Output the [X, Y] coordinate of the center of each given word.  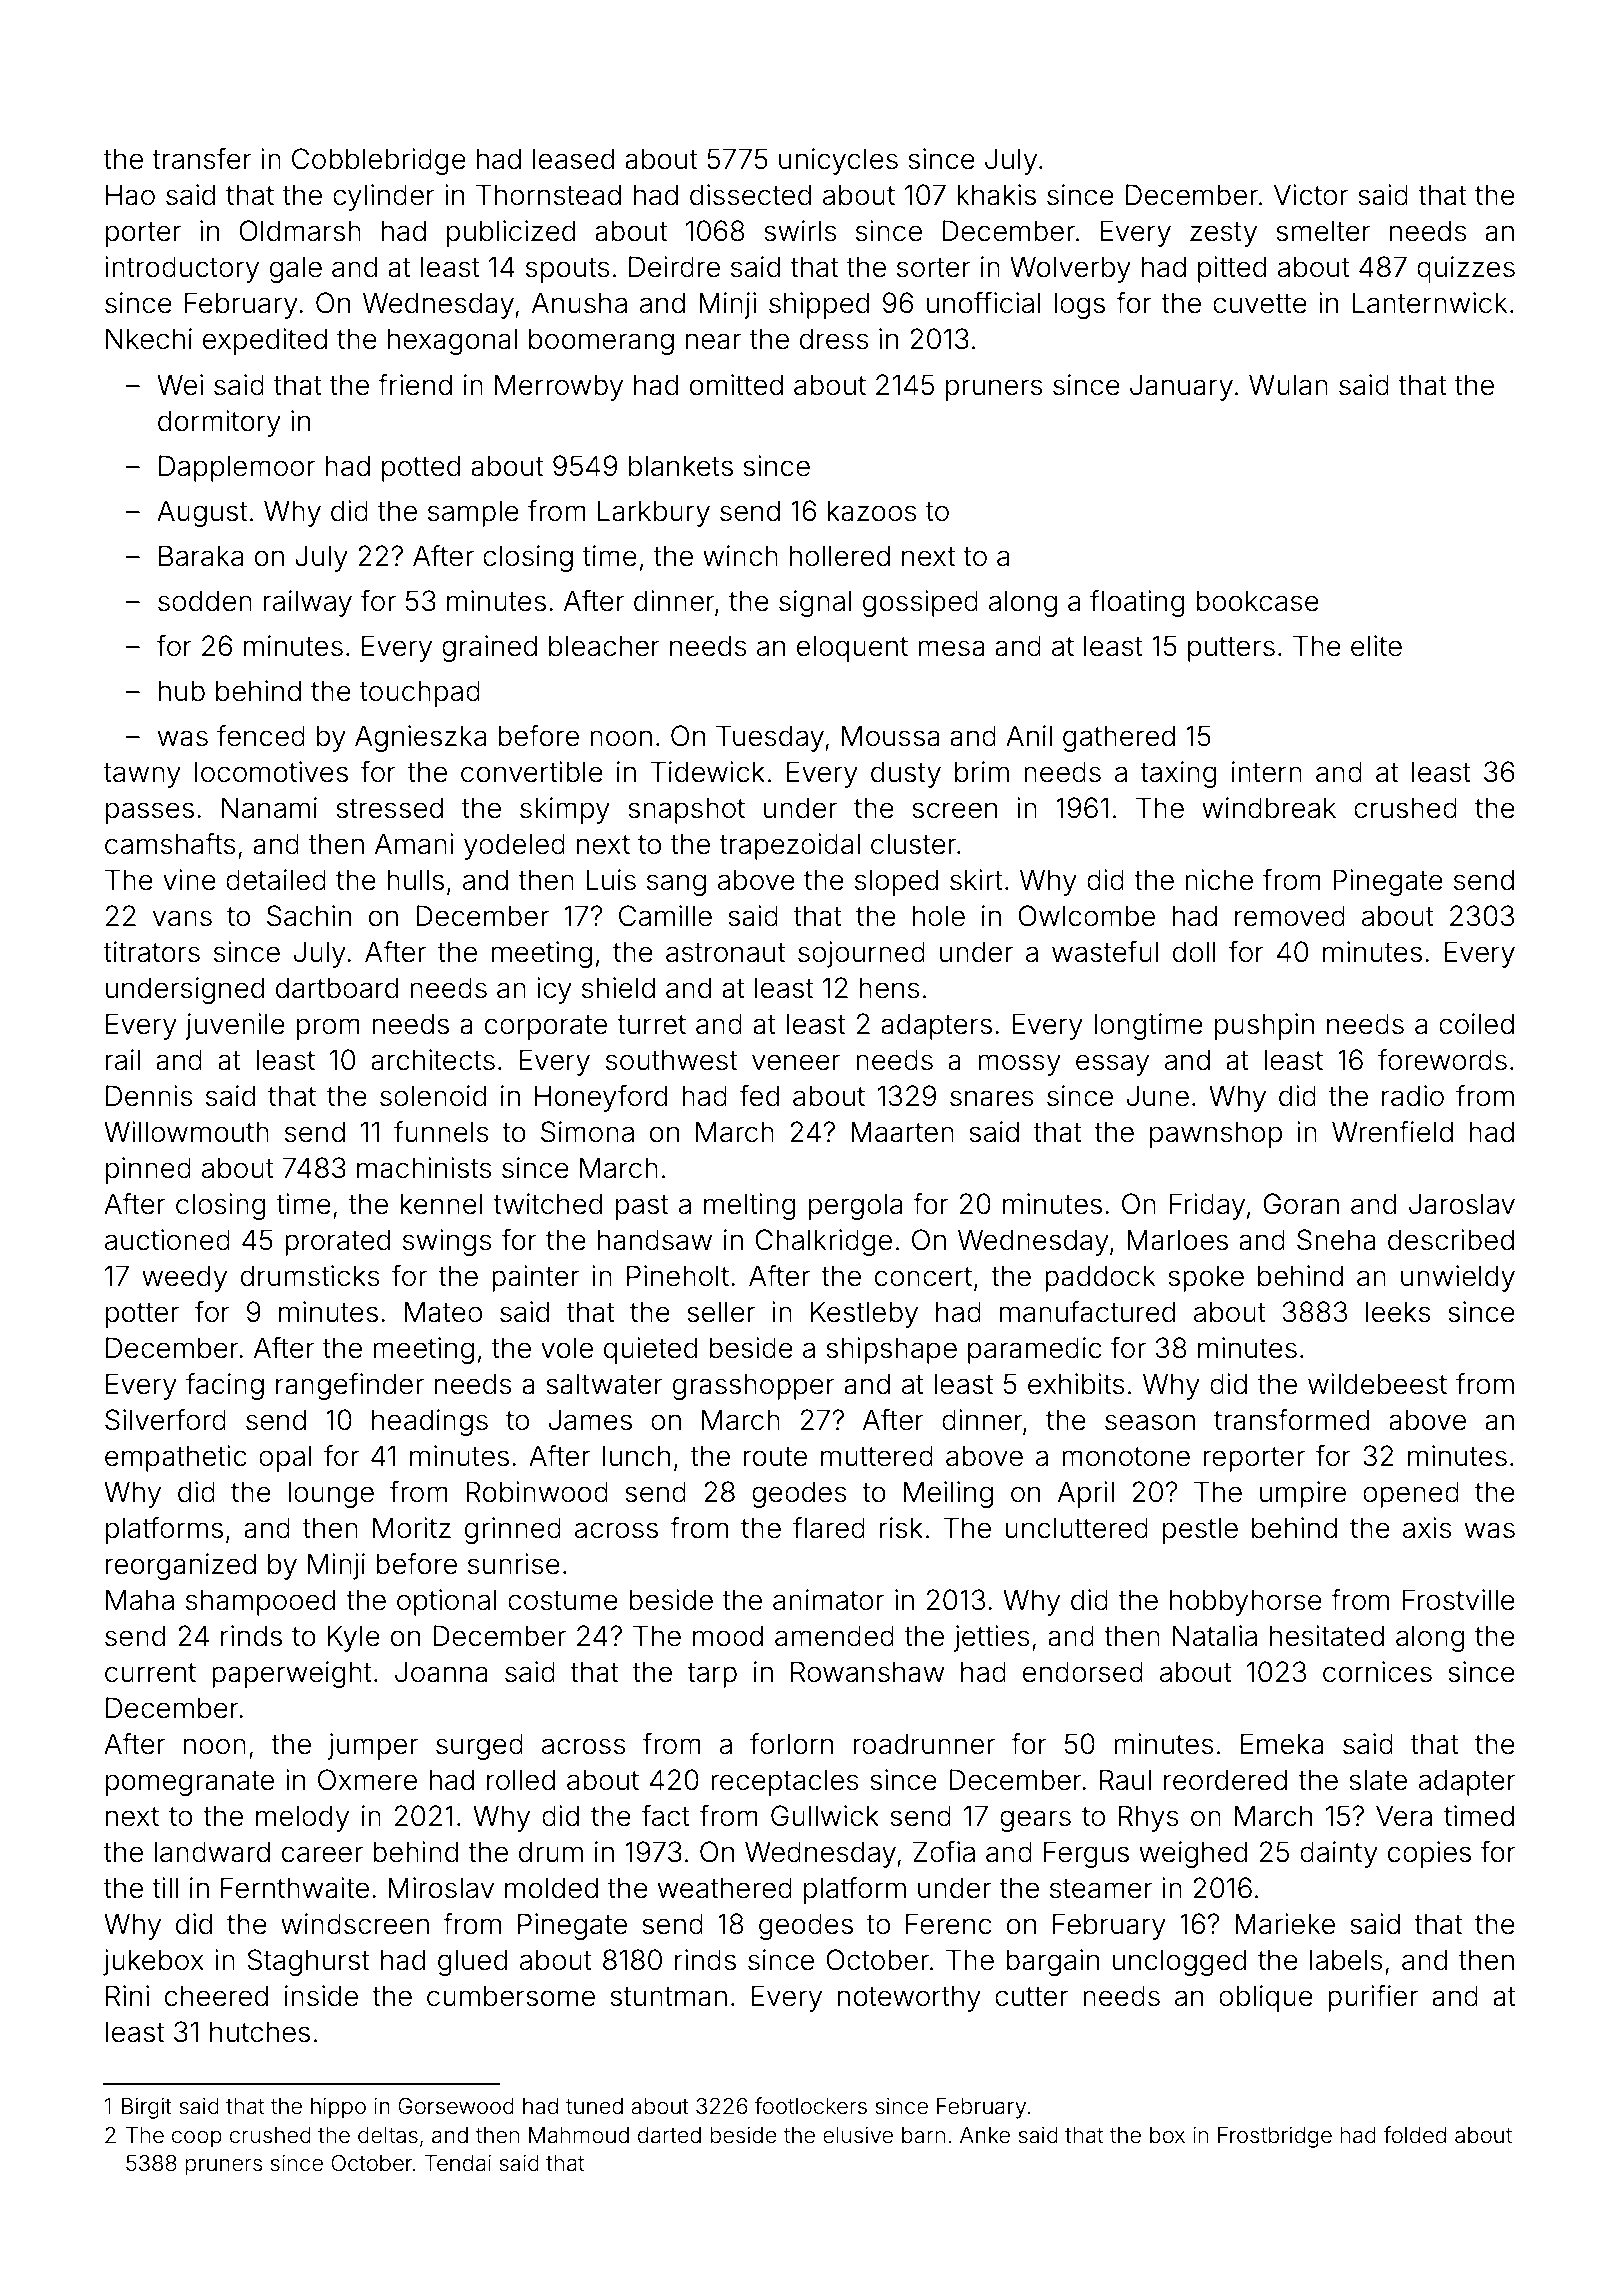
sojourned [861, 954]
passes [150, 813]
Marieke [1285, 1924]
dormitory [219, 423]
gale [296, 269]
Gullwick [825, 1816]
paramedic [1035, 1350]
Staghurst [308, 1962]
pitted [1232, 269]
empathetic [176, 1458]
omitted [736, 385]
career [322, 1854]
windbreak [1269, 808]
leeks [1398, 1312]
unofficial [984, 303]
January [1181, 387]
